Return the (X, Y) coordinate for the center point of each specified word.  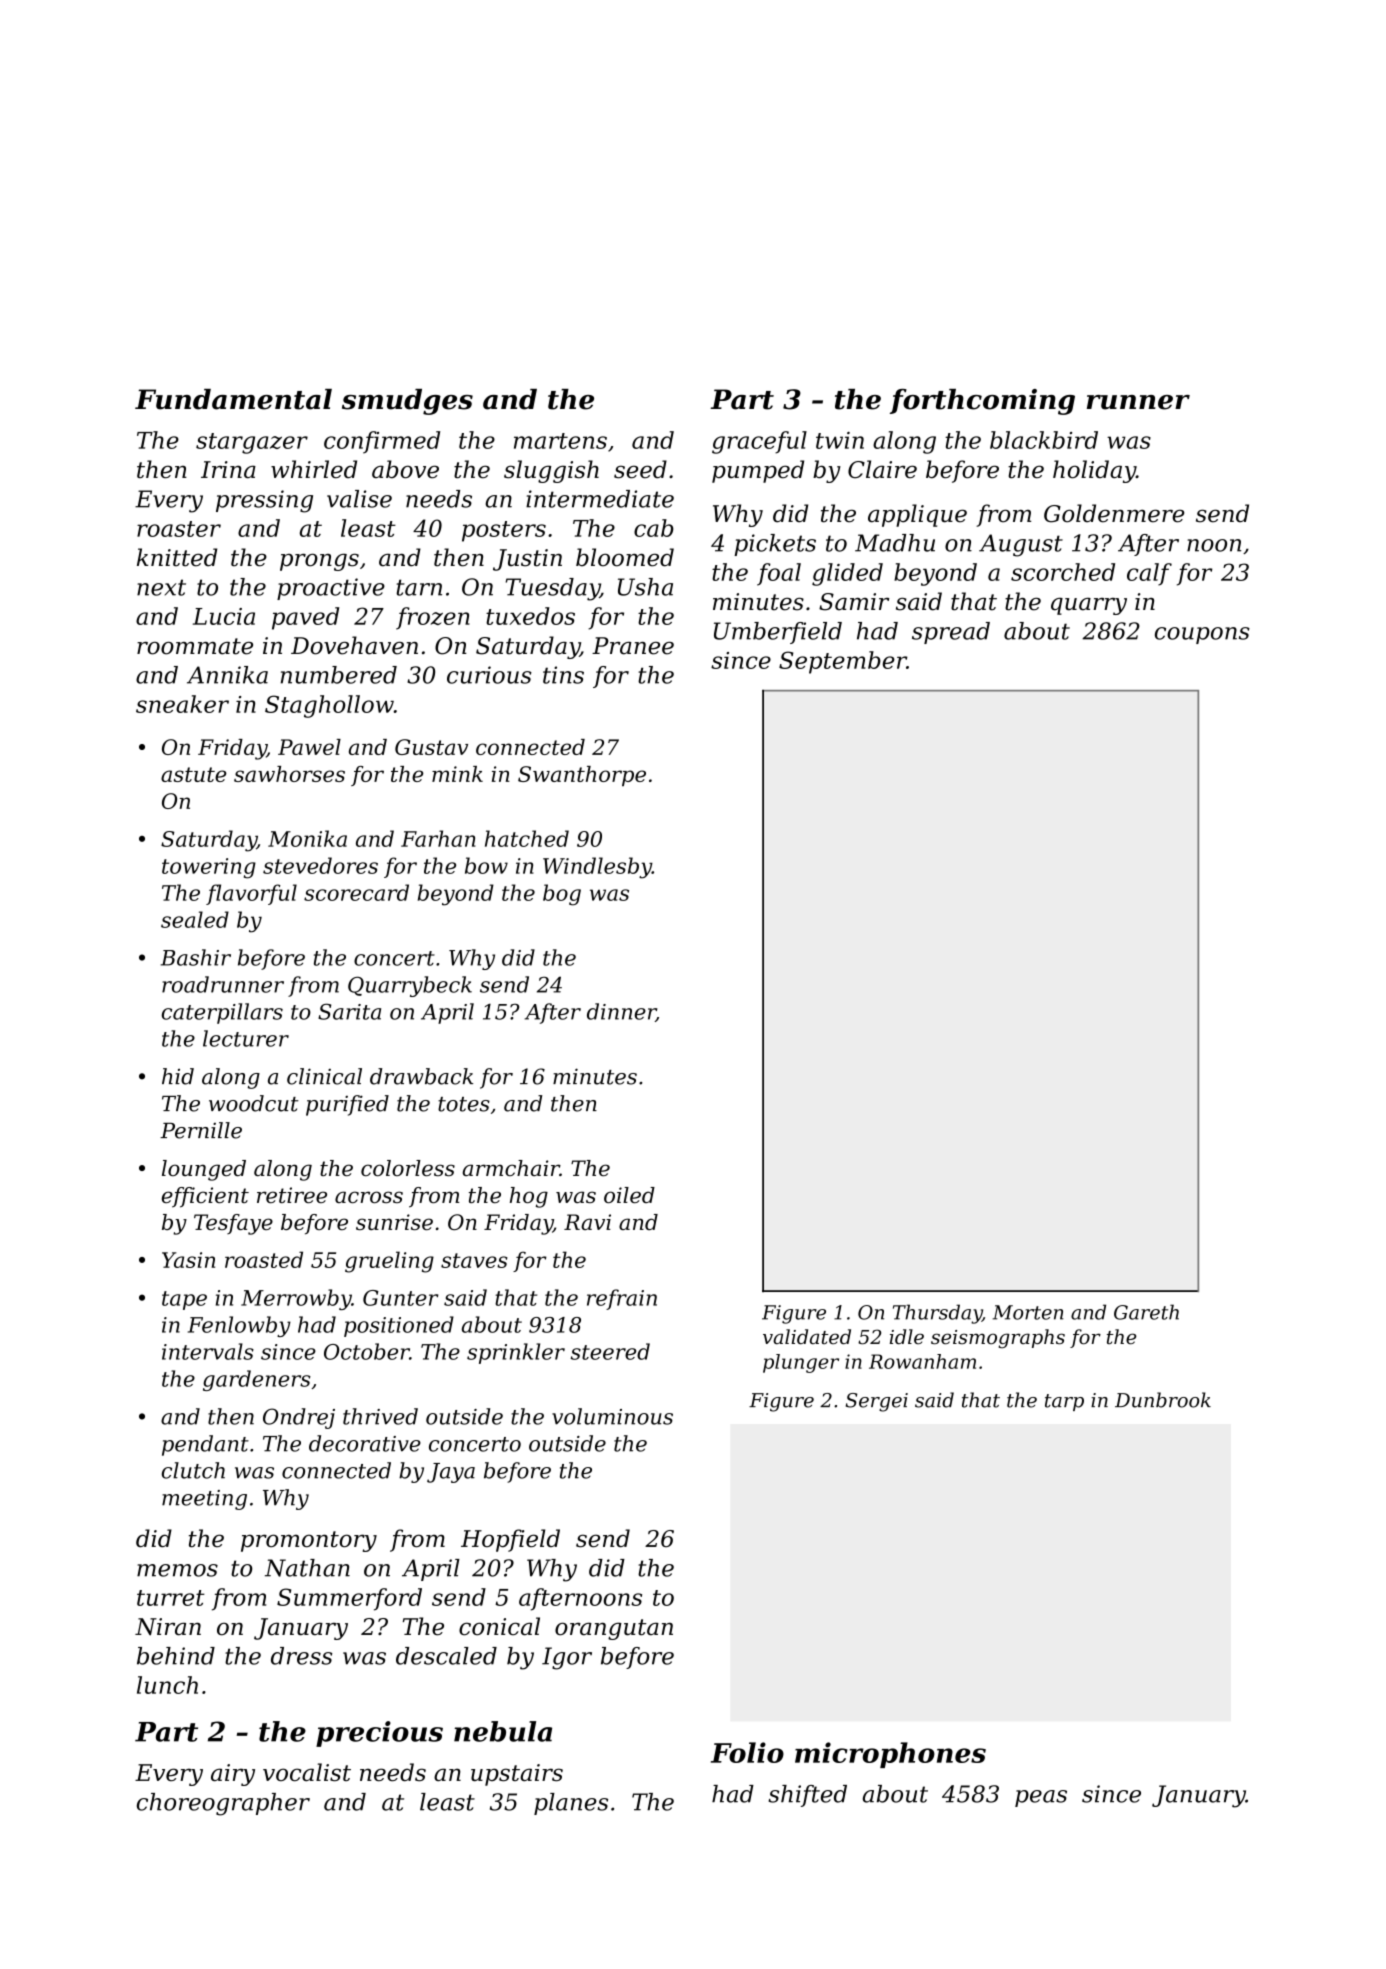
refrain (622, 1299)
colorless (408, 1168)
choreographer (223, 1804)
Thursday (937, 1314)
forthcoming (982, 402)
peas (1041, 1798)
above (405, 469)
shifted (807, 1796)
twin (840, 440)
